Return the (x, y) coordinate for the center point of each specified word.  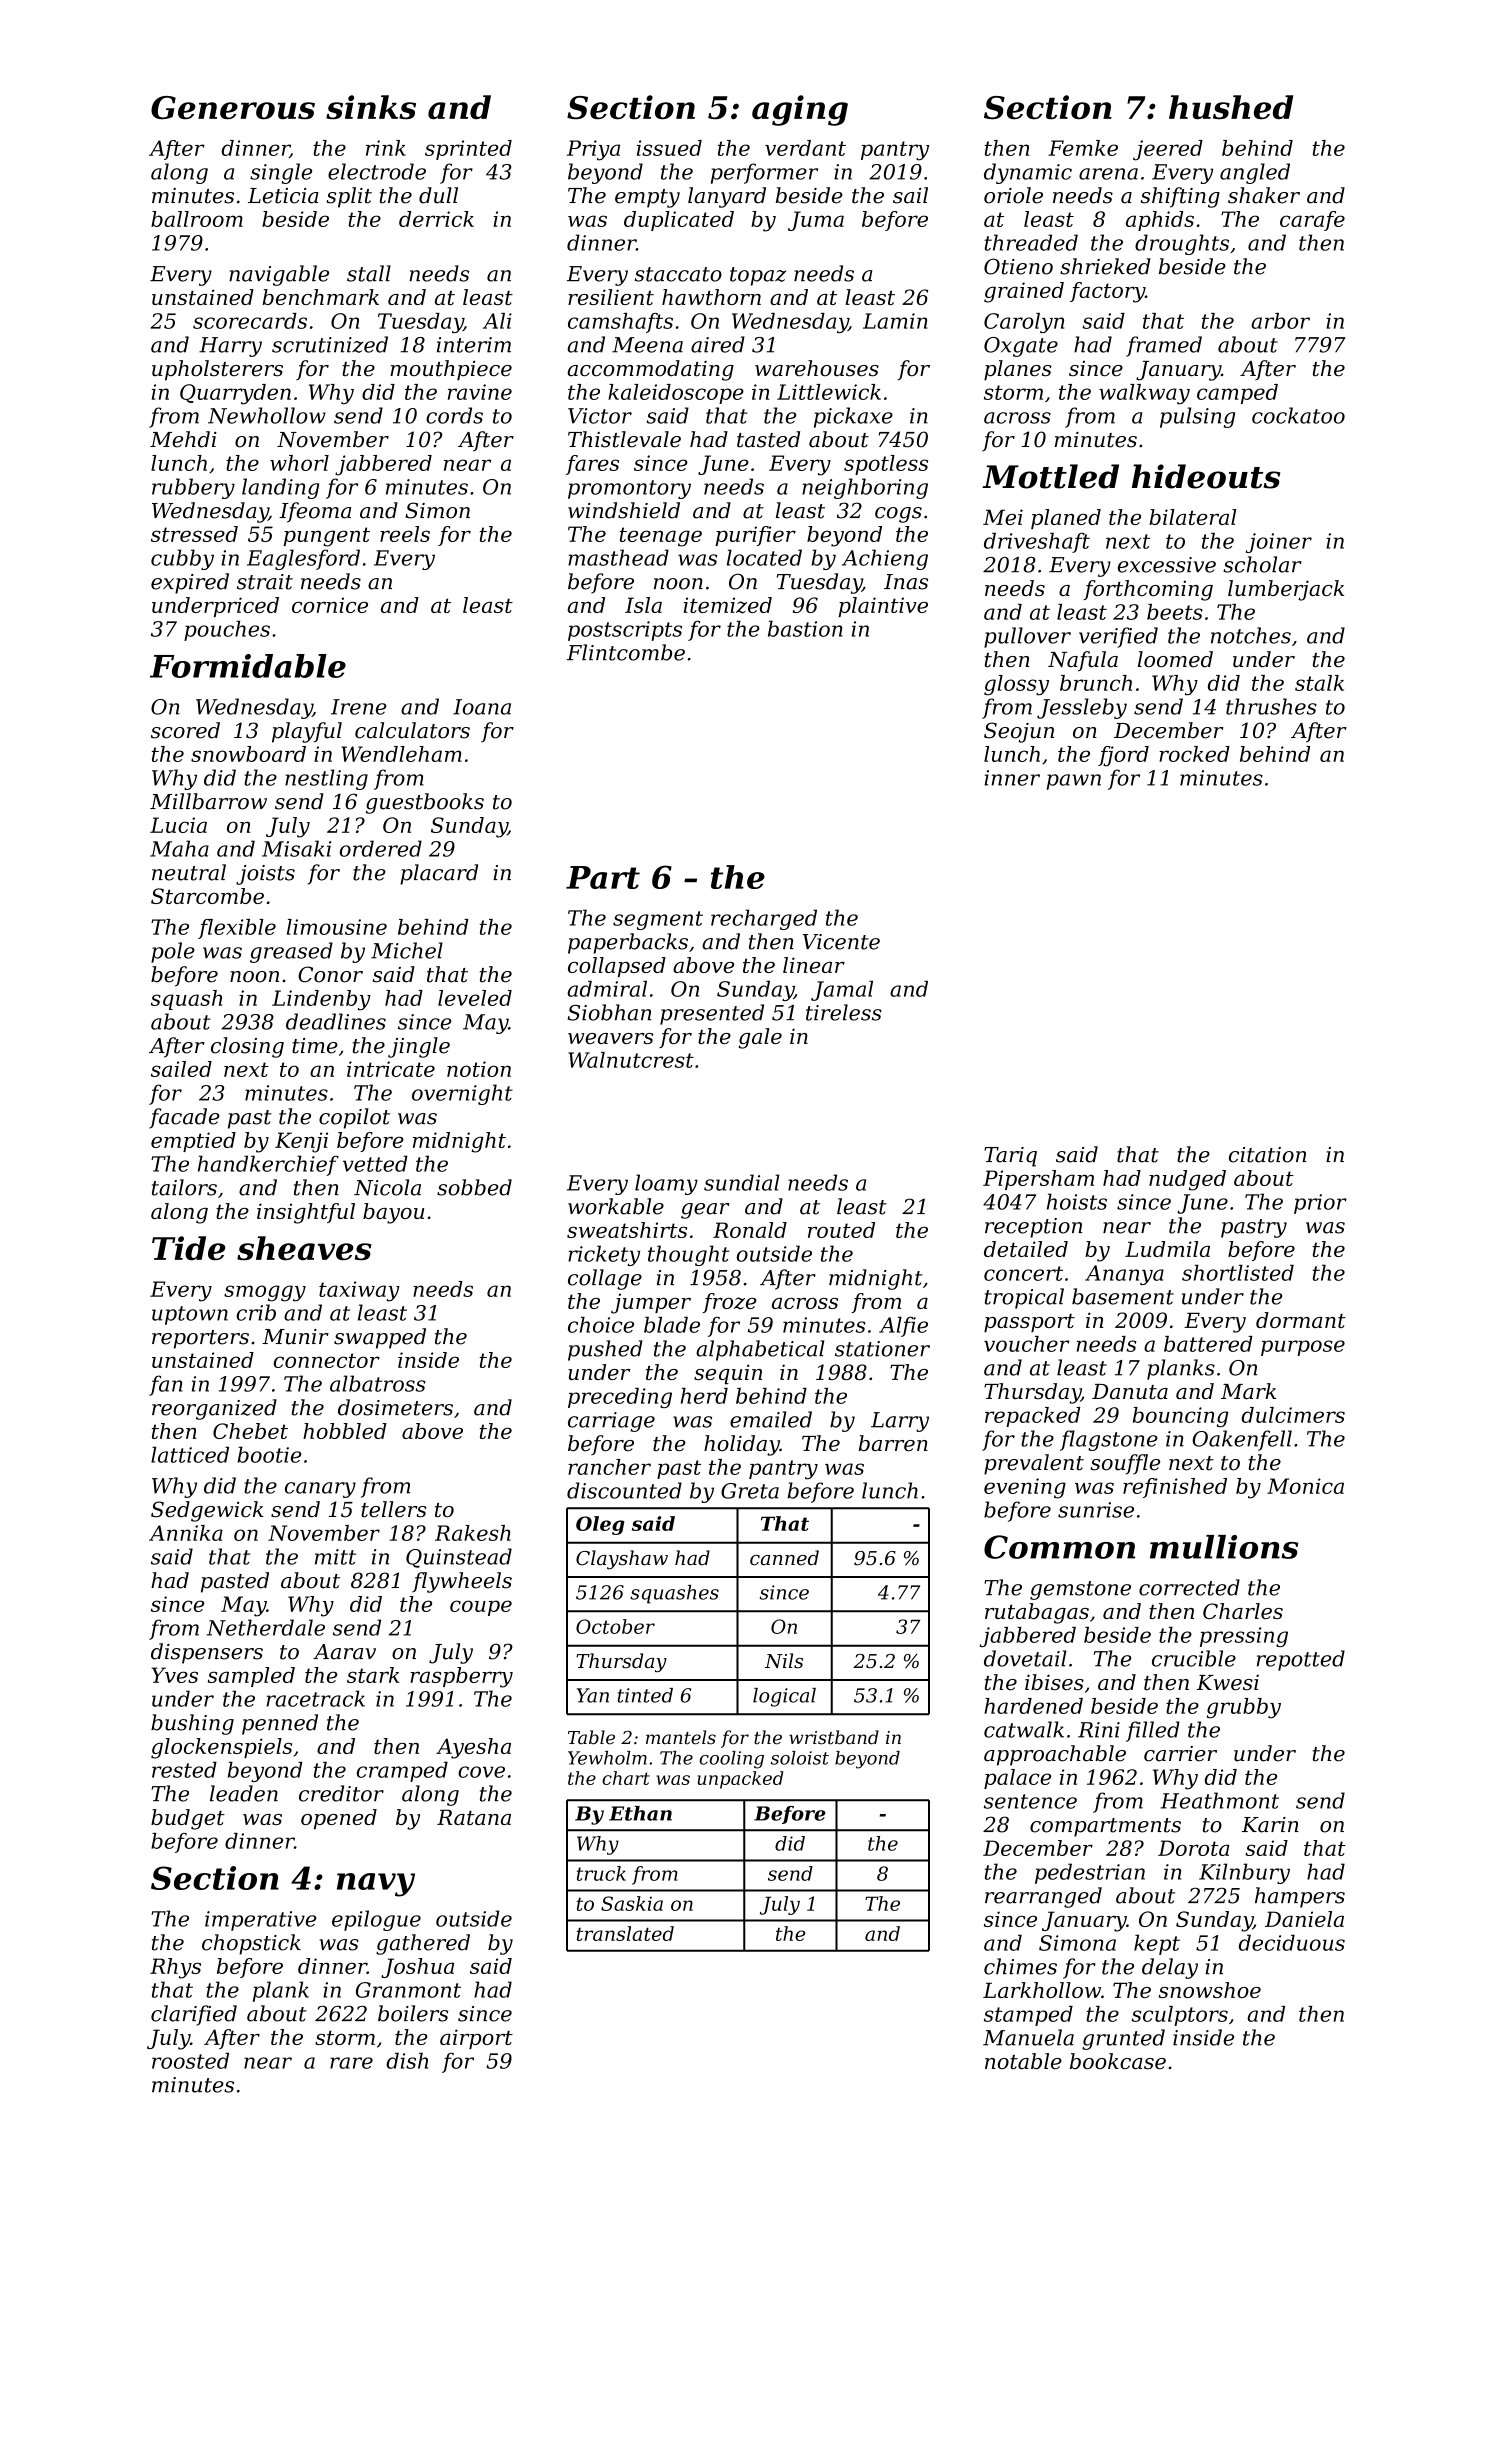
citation (1267, 1155)
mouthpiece (451, 370)
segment (658, 920)
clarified (194, 2015)
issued (669, 148)
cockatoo (1298, 415)
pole (173, 952)
